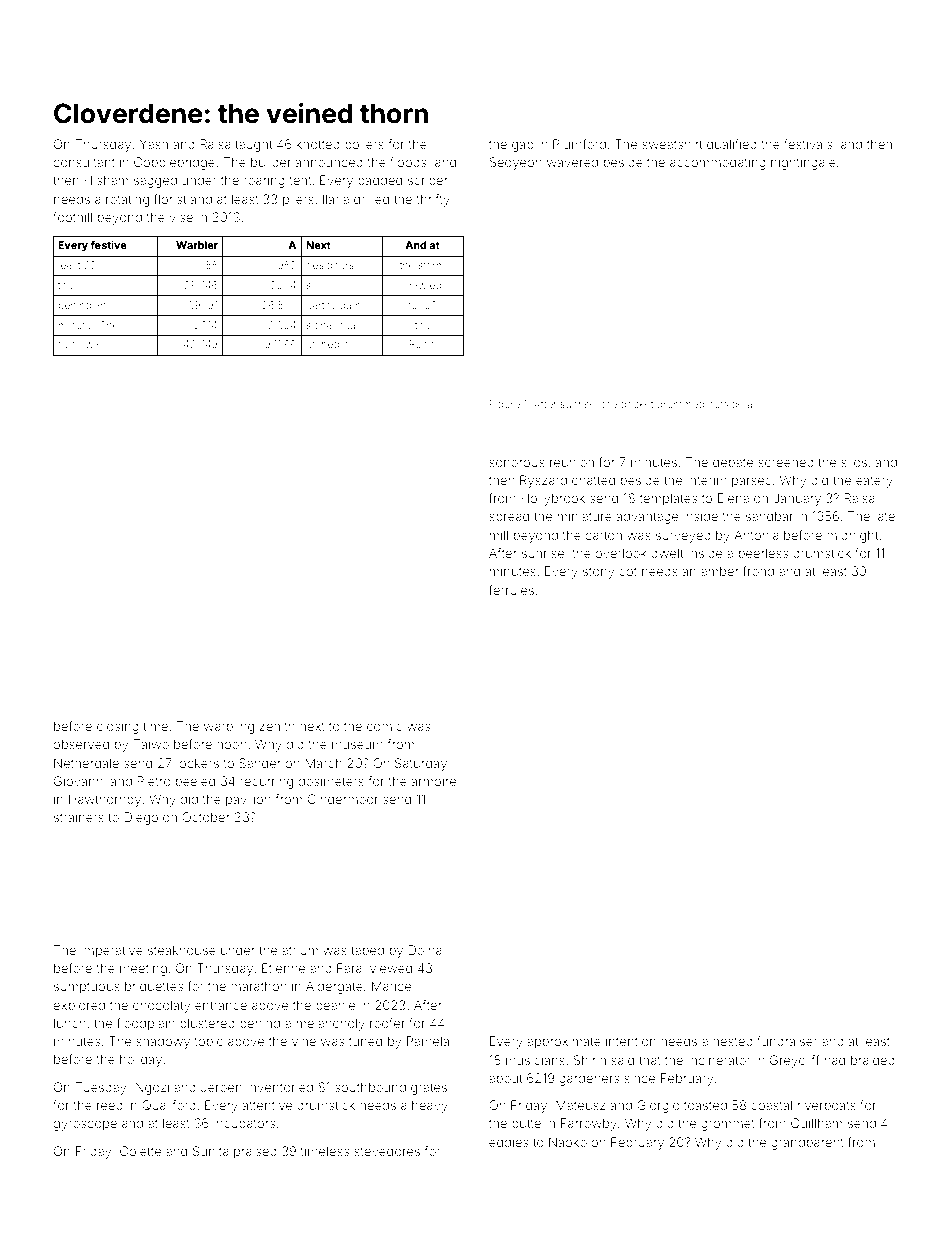 This screenshot has width=952, height=1233. Describe the element at coordinates (787, 1041) in the screenshot. I see `fundraiser` at that location.
